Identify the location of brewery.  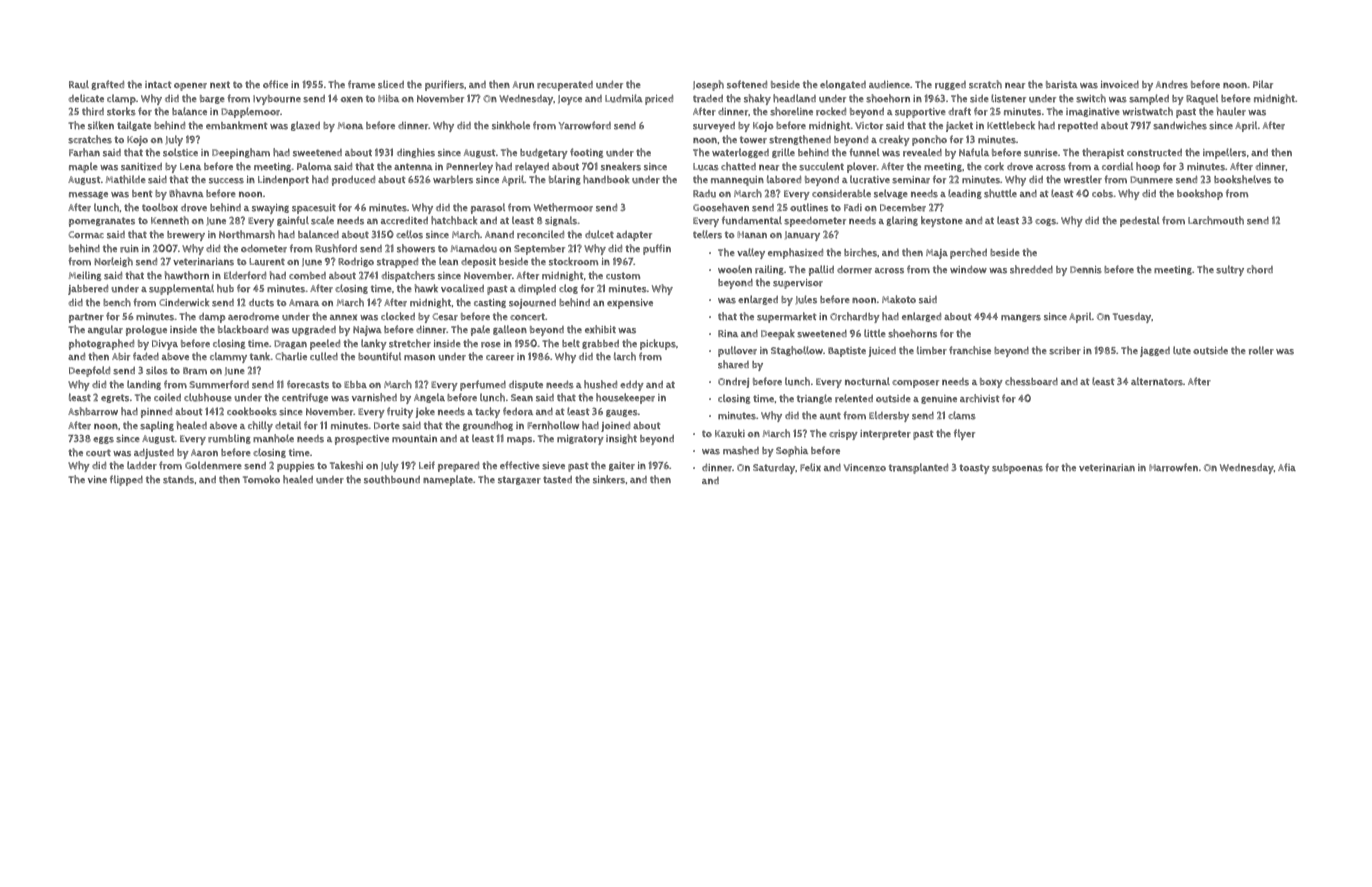
(186, 236).
